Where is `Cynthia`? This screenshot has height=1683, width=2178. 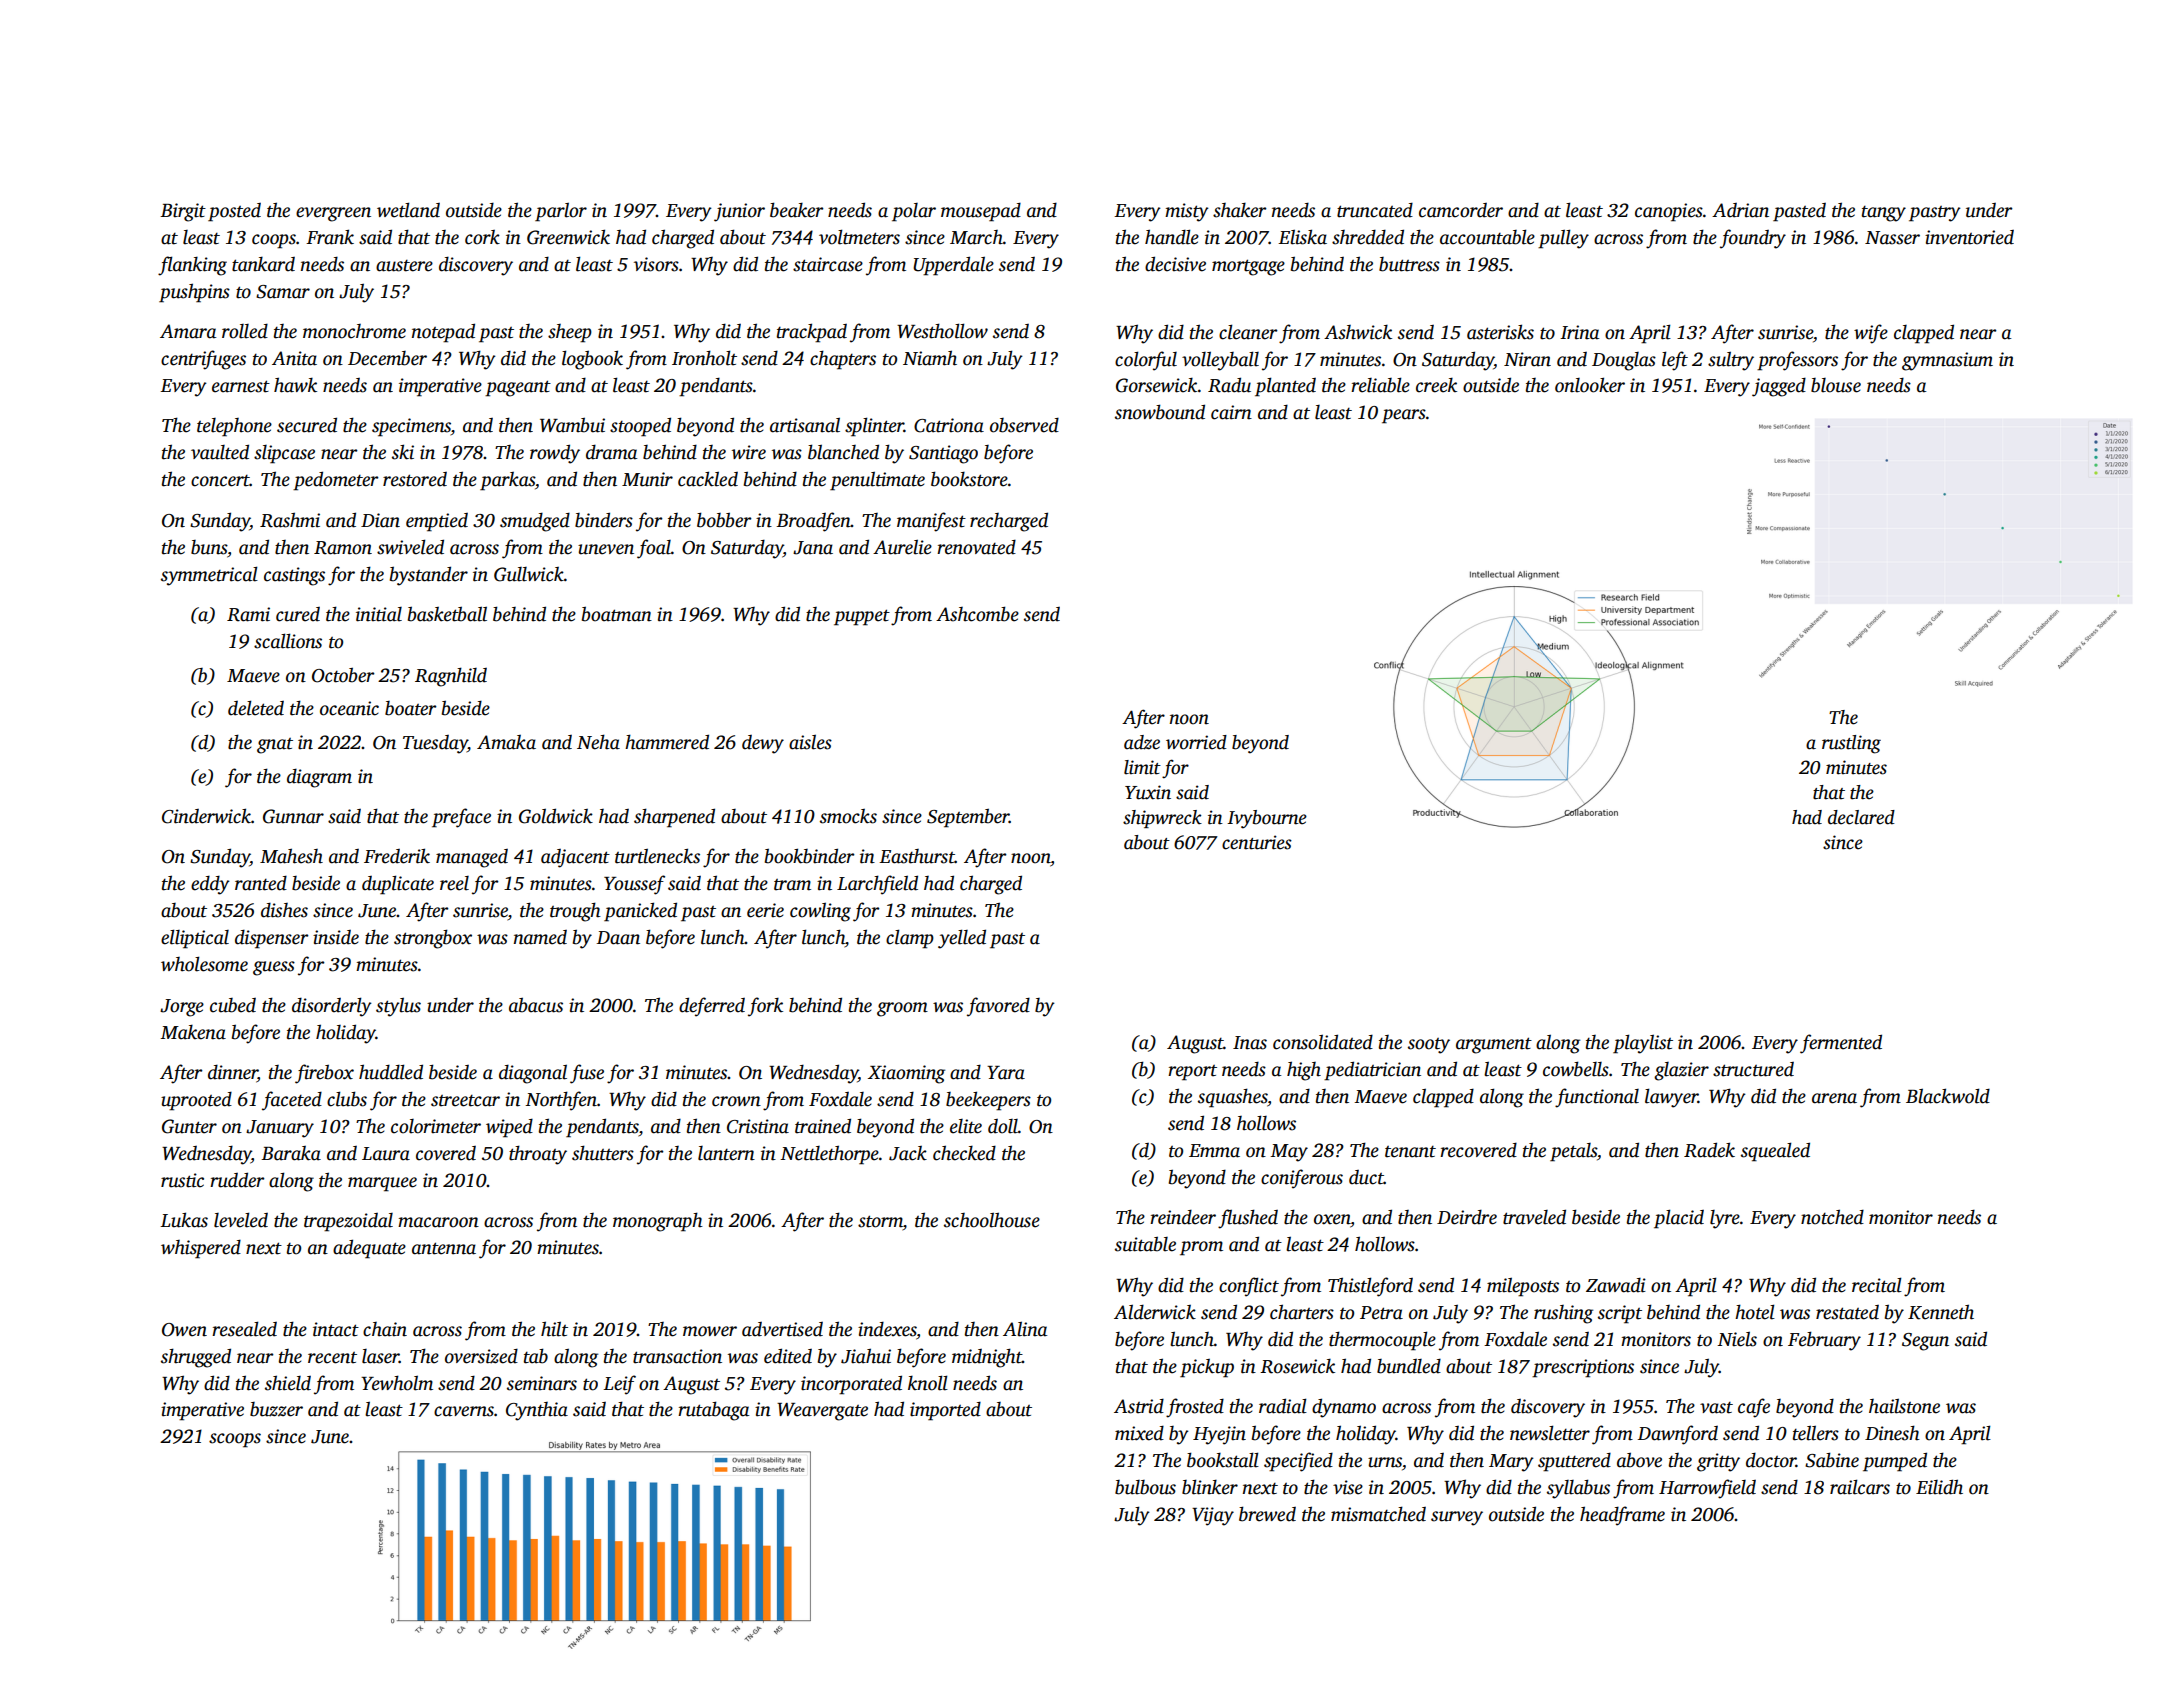
Cynthia is located at coordinates (537, 1411).
